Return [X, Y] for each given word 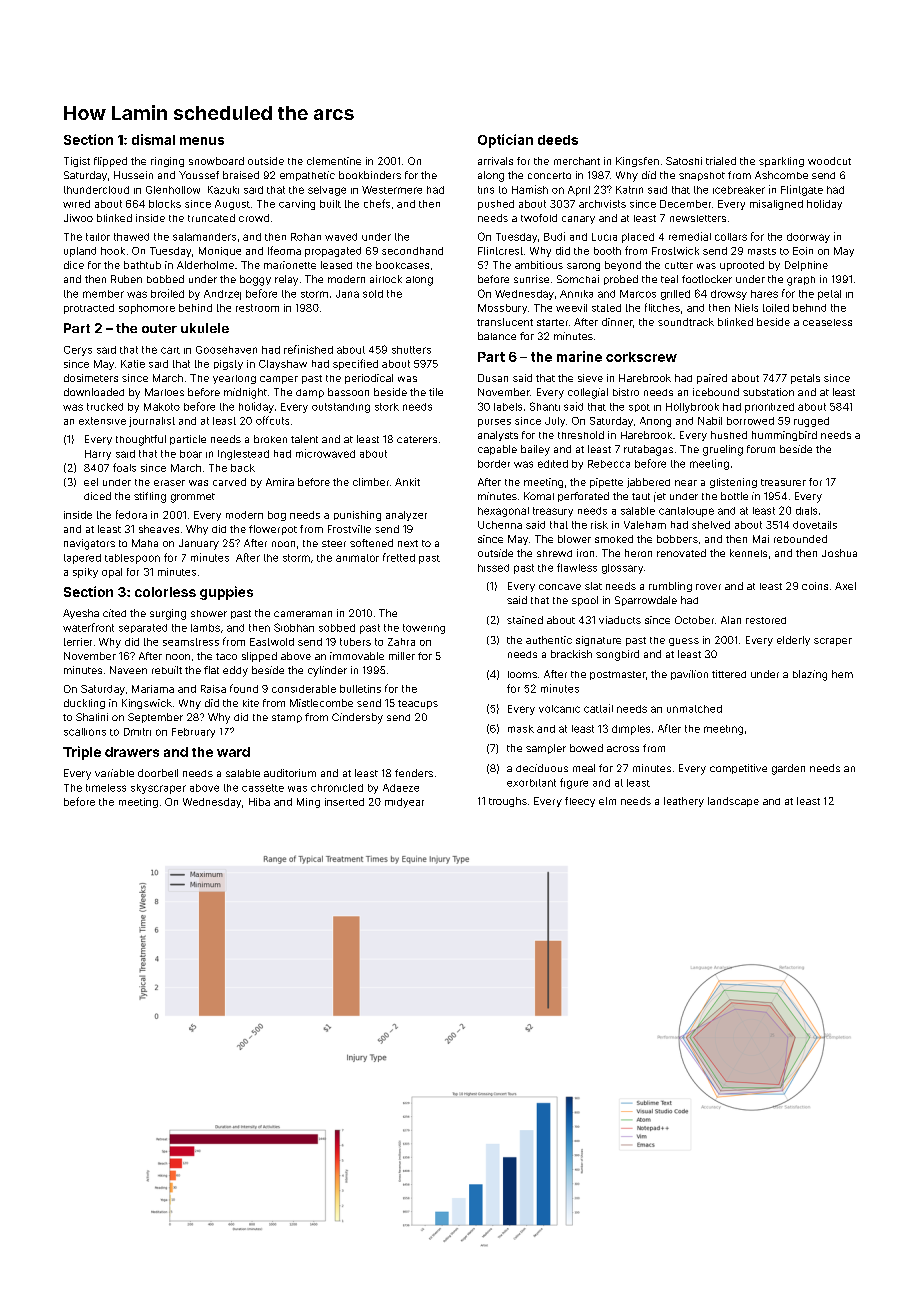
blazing [810, 675]
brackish [571, 654]
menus [202, 141]
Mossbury [502, 309]
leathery [684, 802]
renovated [681, 553]
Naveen [128, 670]
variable [114, 773]
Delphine [806, 266]
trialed [721, 161]
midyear [404, 803]
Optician [505, 141]
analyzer [406, 516]
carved [229, 482]
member [103, 294]
